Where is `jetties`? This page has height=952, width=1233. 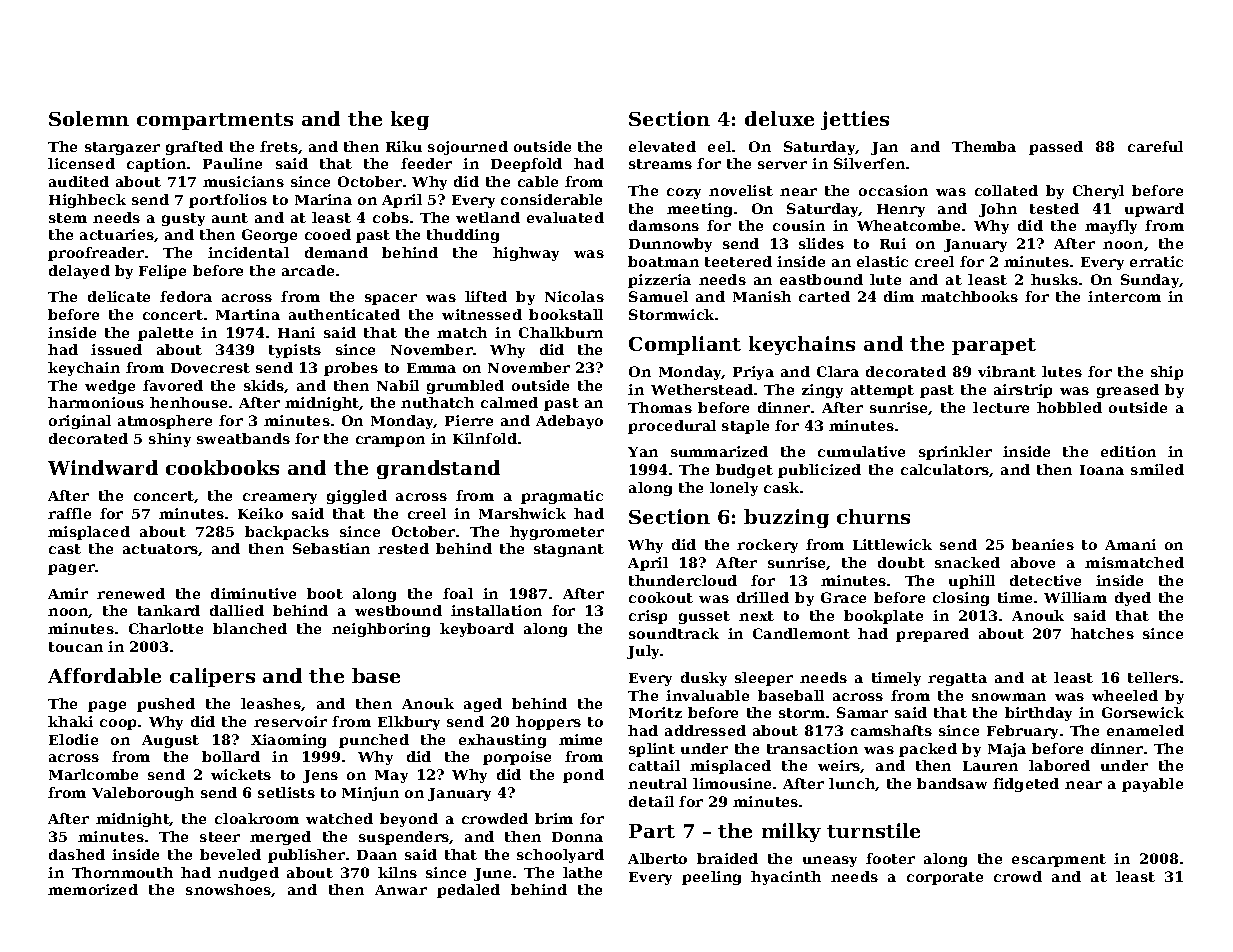 jetties is located at coordinates (855, 120).
